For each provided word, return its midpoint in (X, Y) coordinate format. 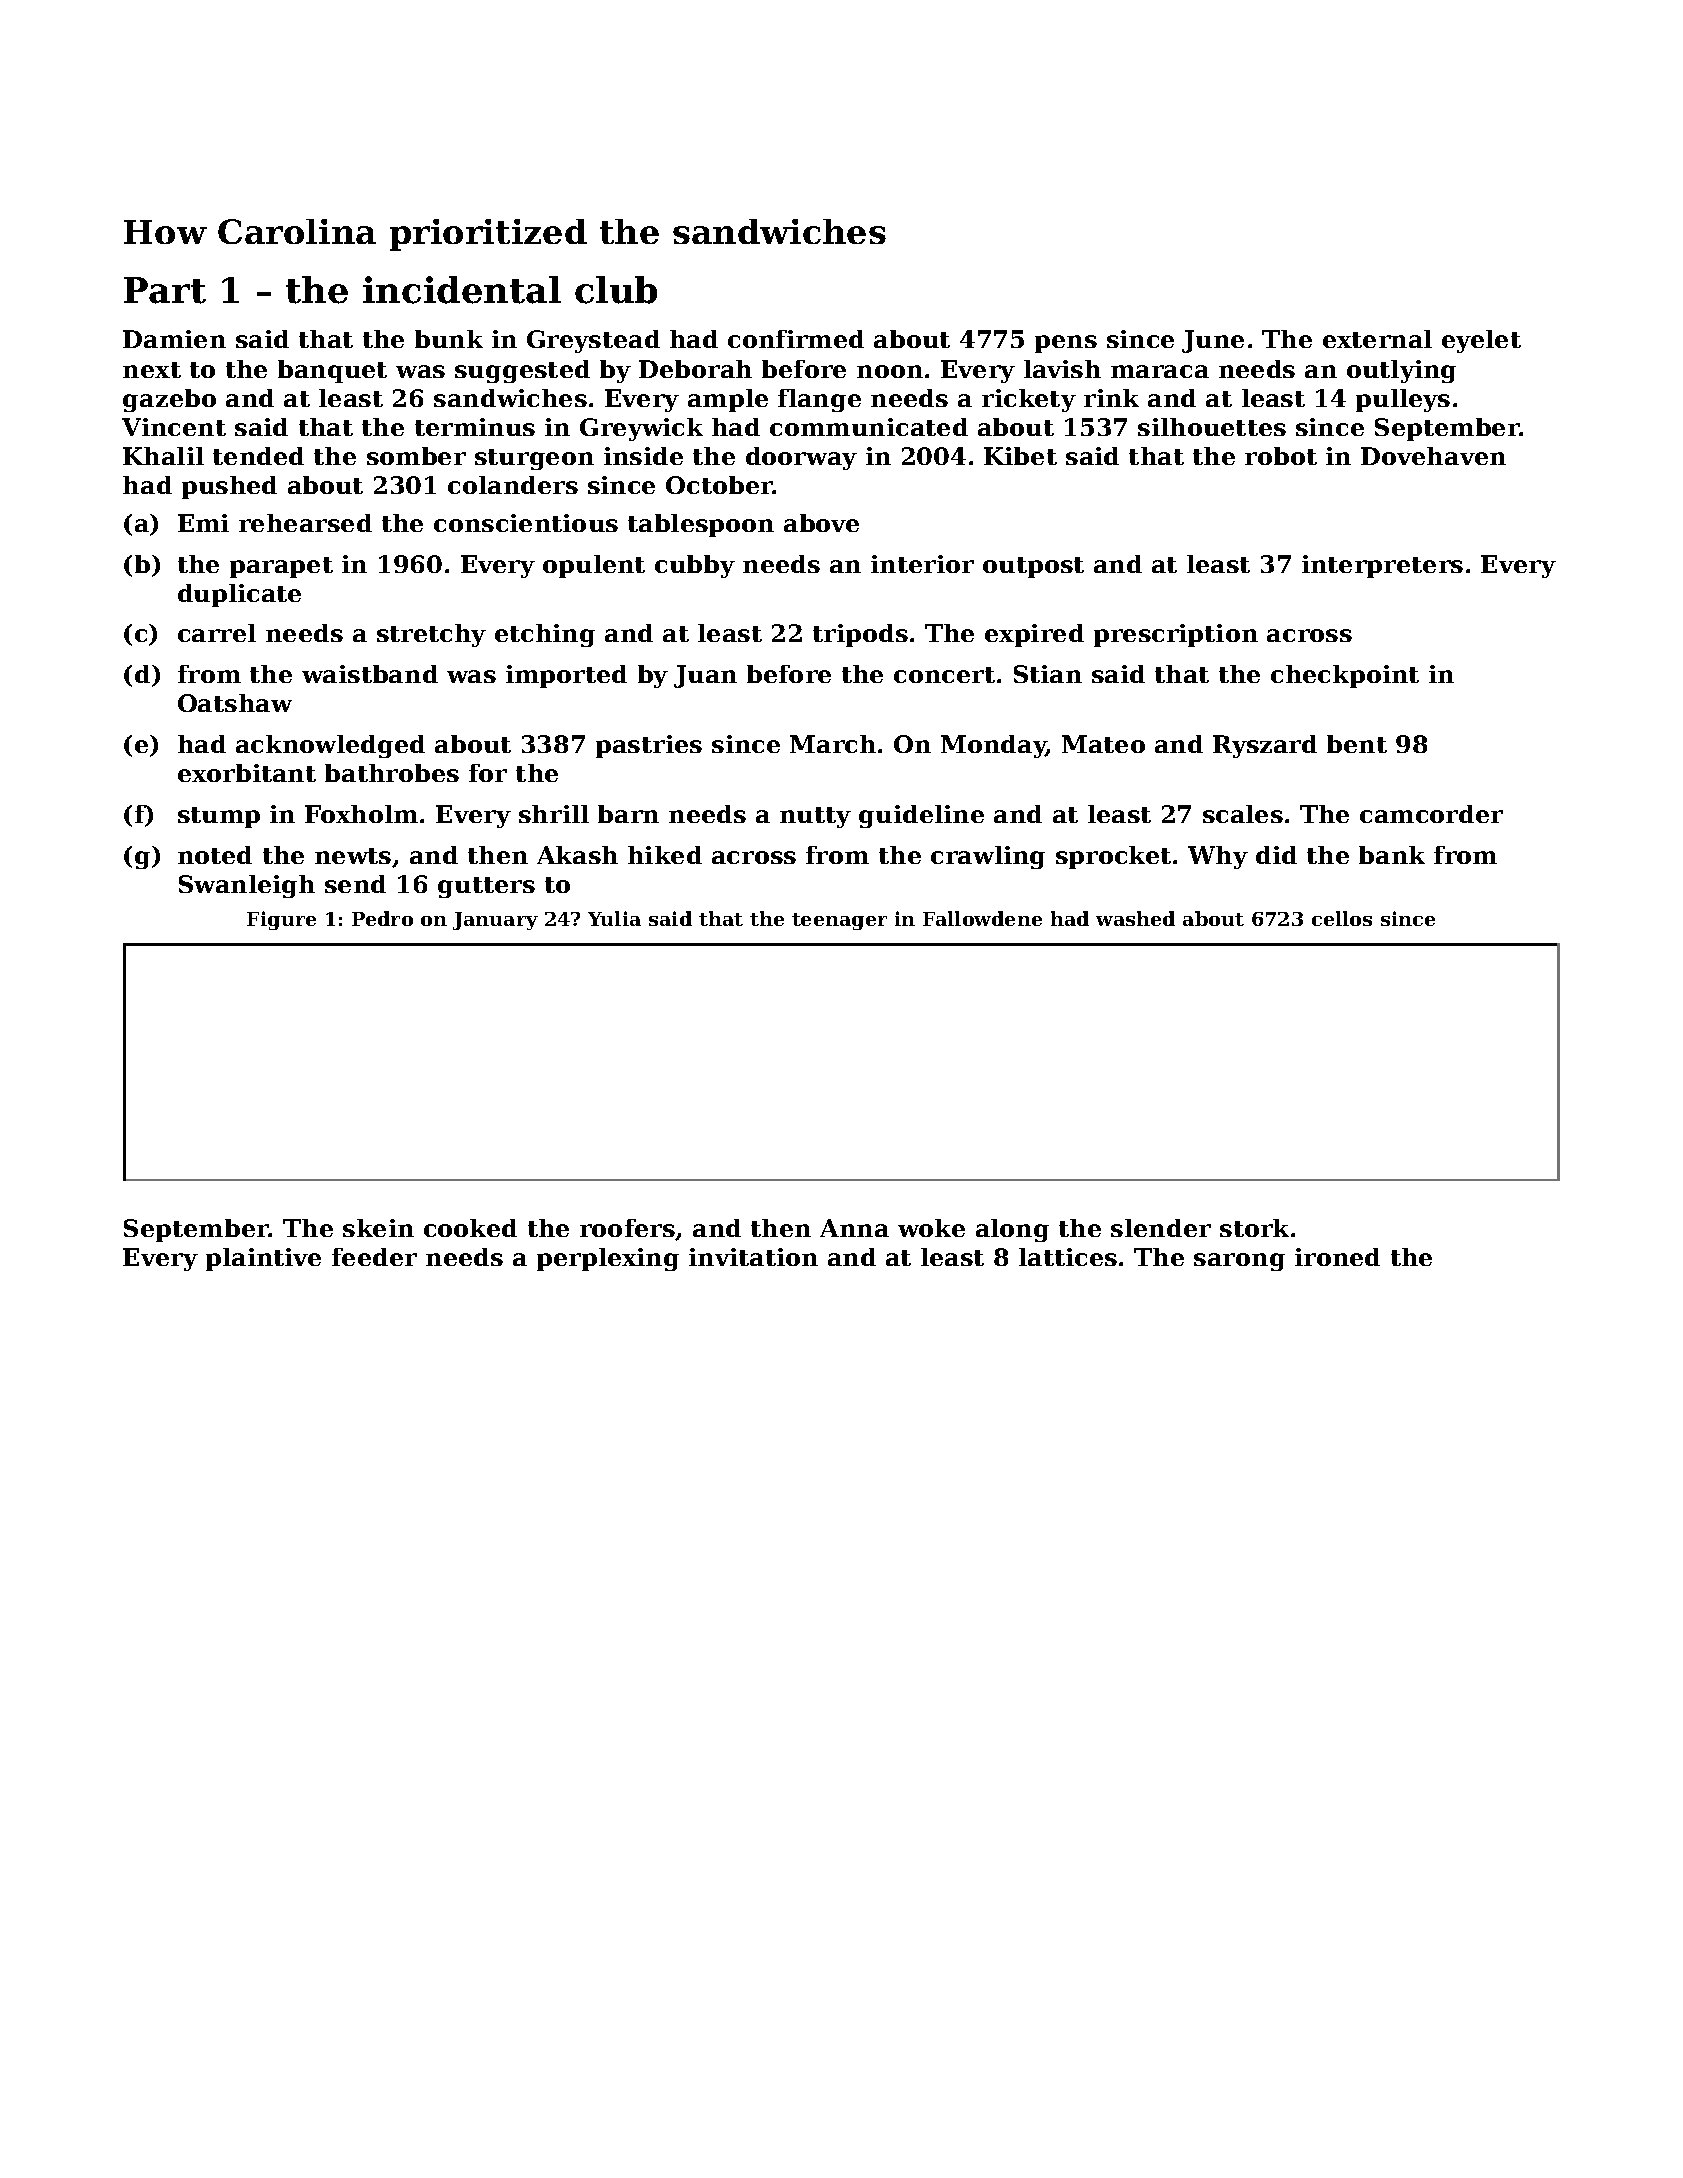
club (616, 290)
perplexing (608, 1259)
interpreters (1382, 566)
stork (1254, 1228)
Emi (203, 523)
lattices (1068, 1257)
